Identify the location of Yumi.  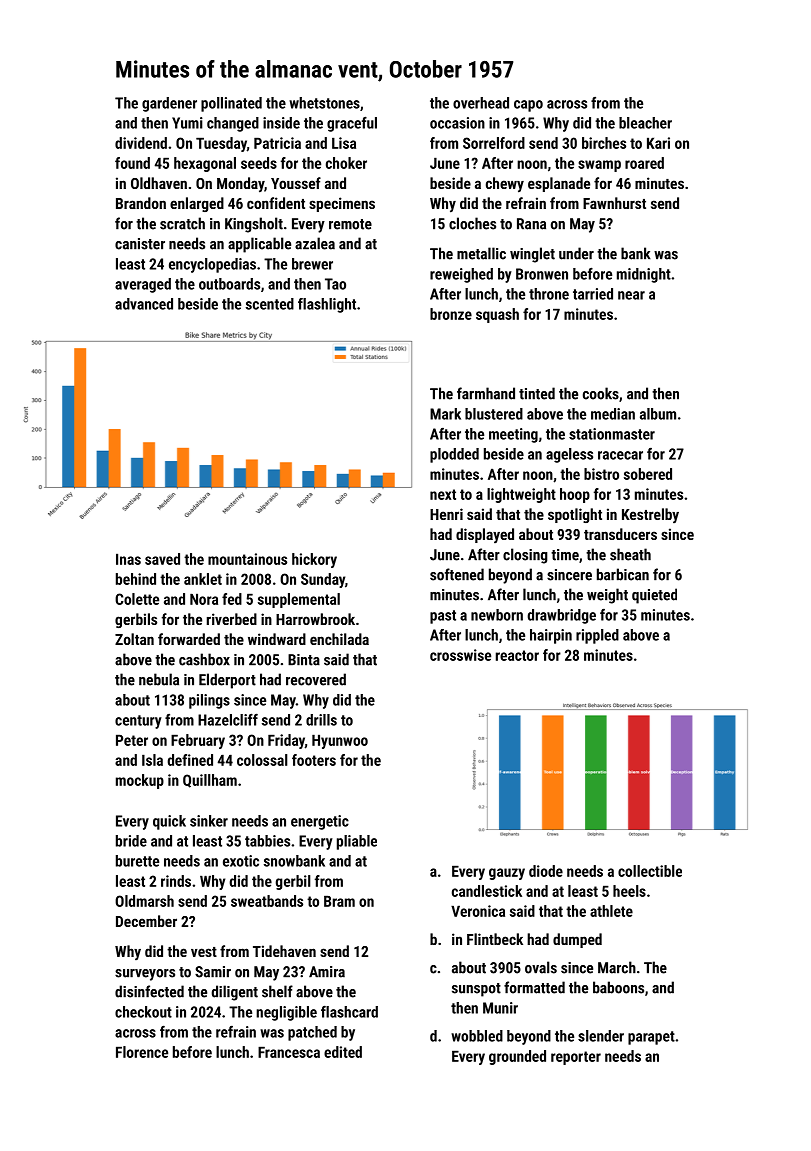
(187, 123).
